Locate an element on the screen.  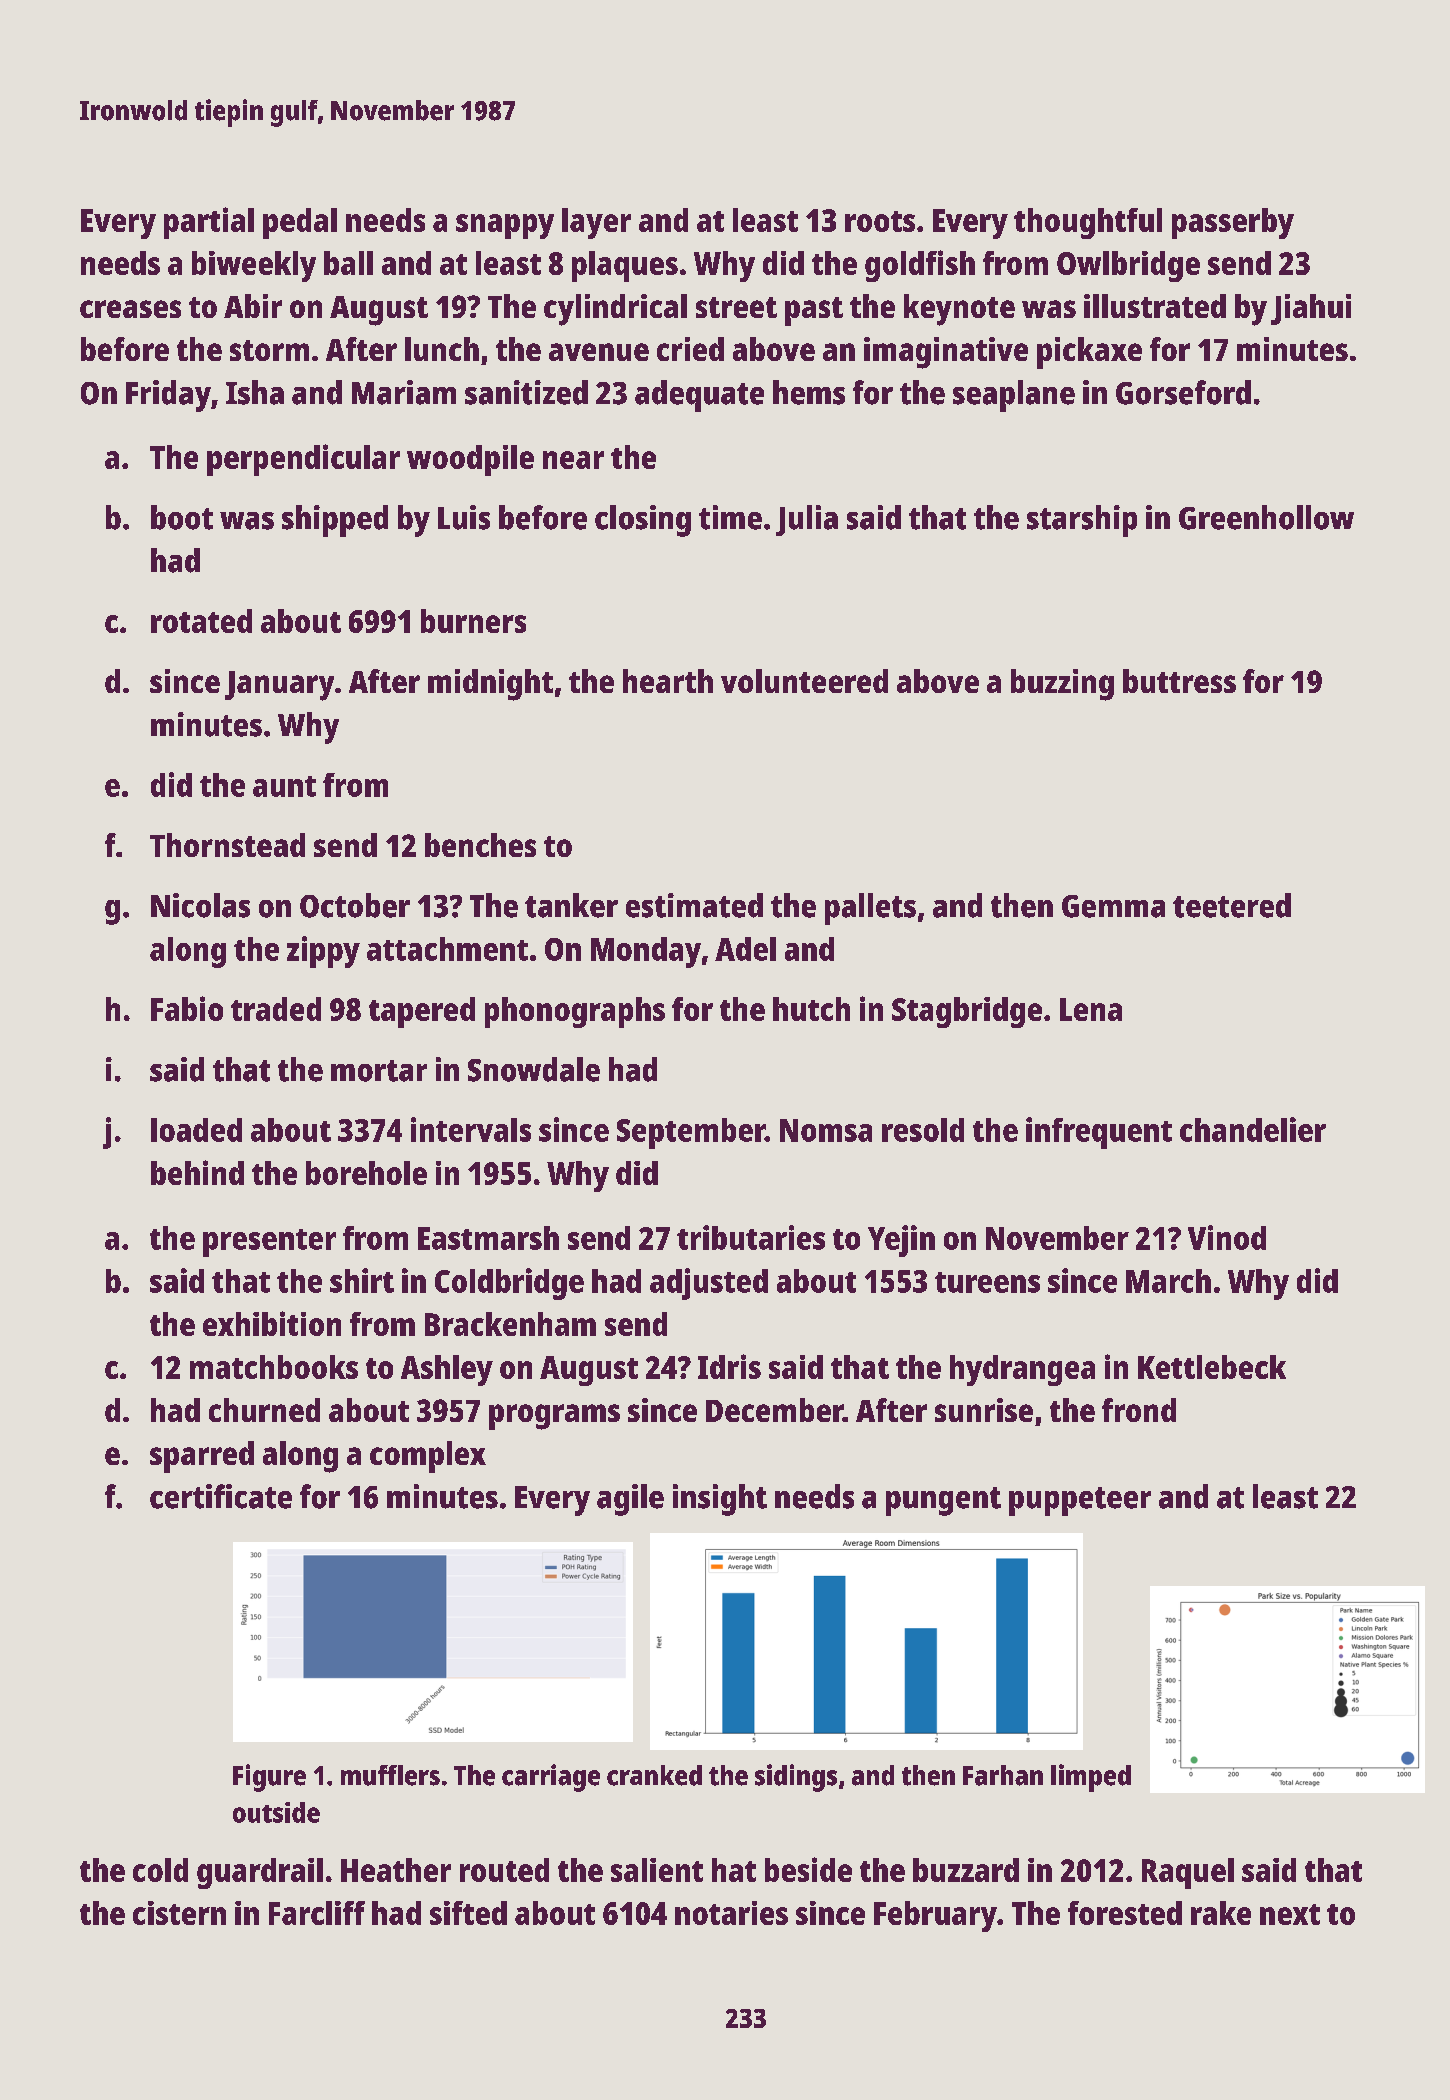
infrequent is located at coordinates (1099, 1133).
